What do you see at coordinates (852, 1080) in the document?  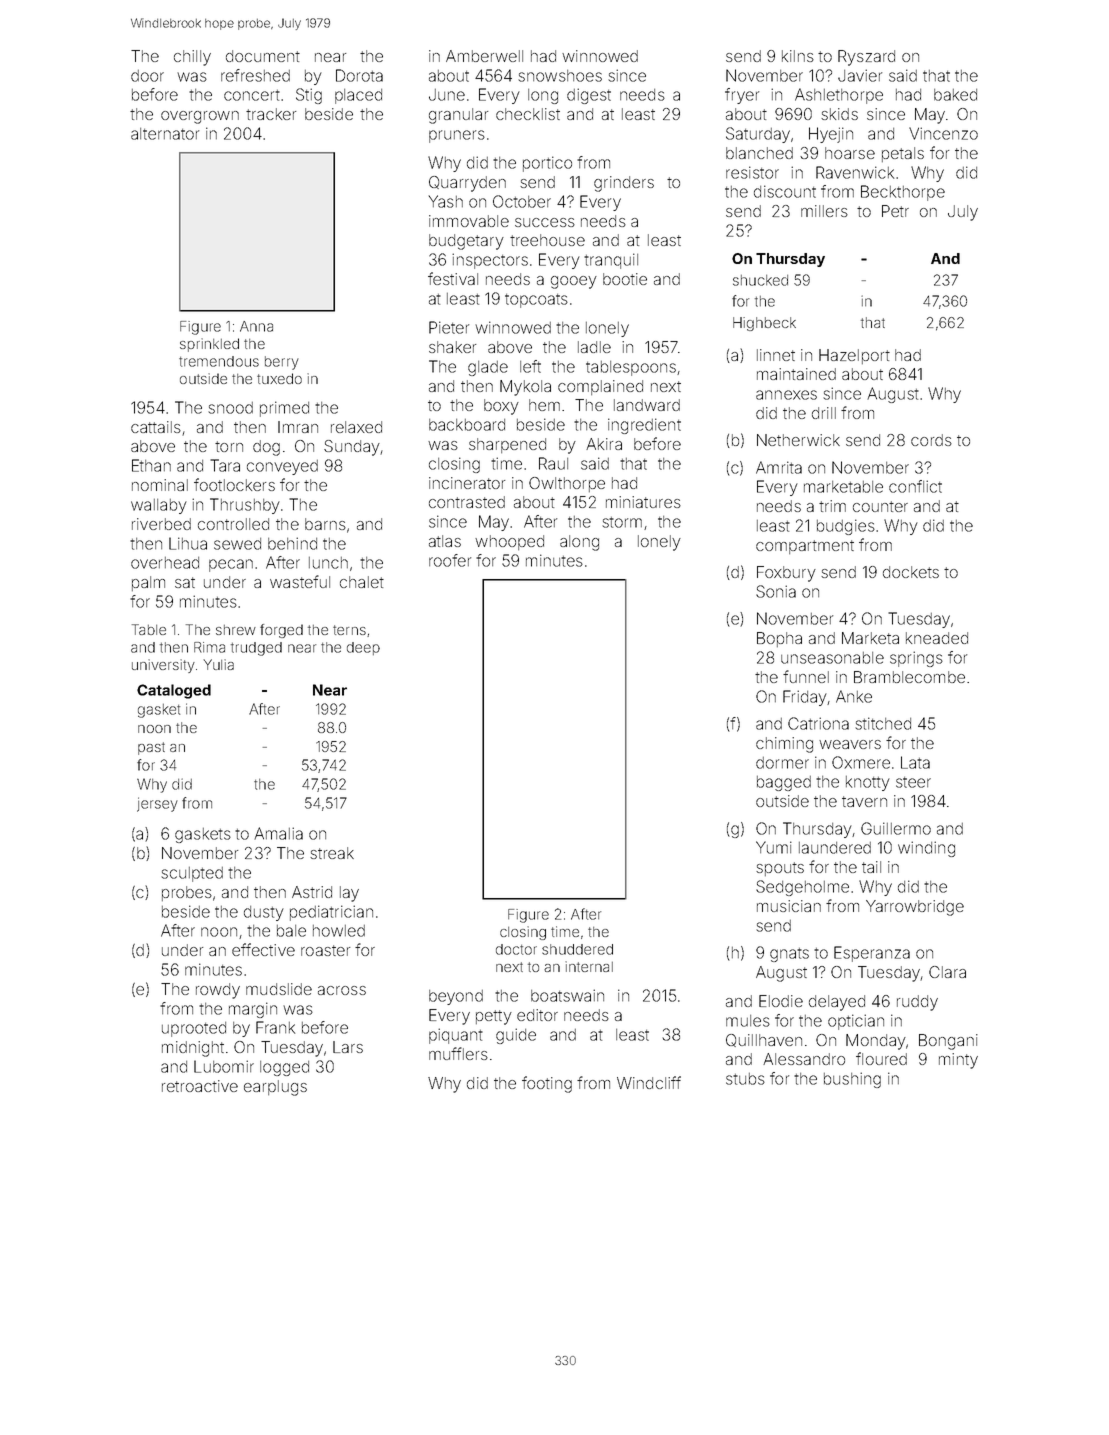 I see `bushing` at bounding box center [852, 1080].
